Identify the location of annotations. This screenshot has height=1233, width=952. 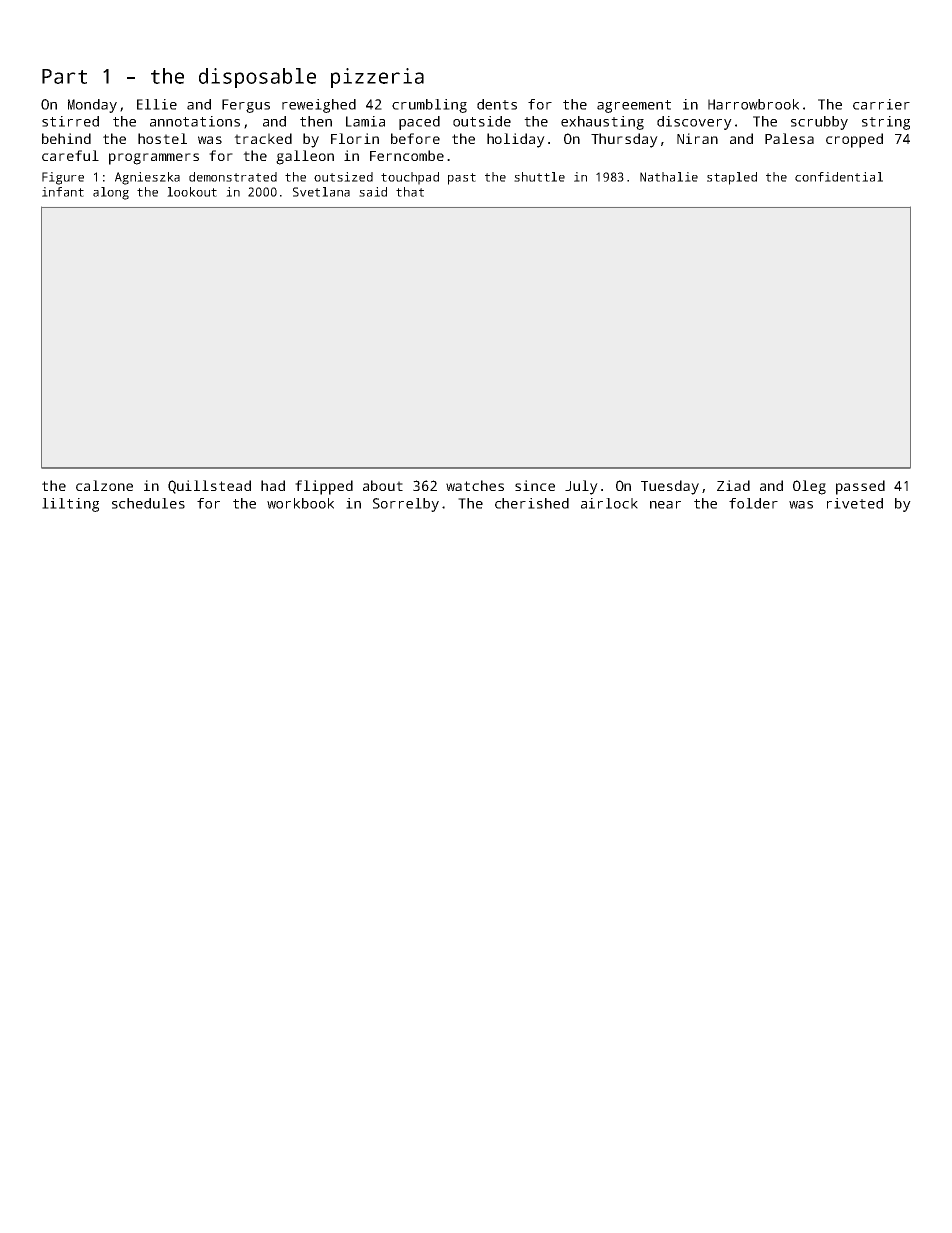
(195, 121).
